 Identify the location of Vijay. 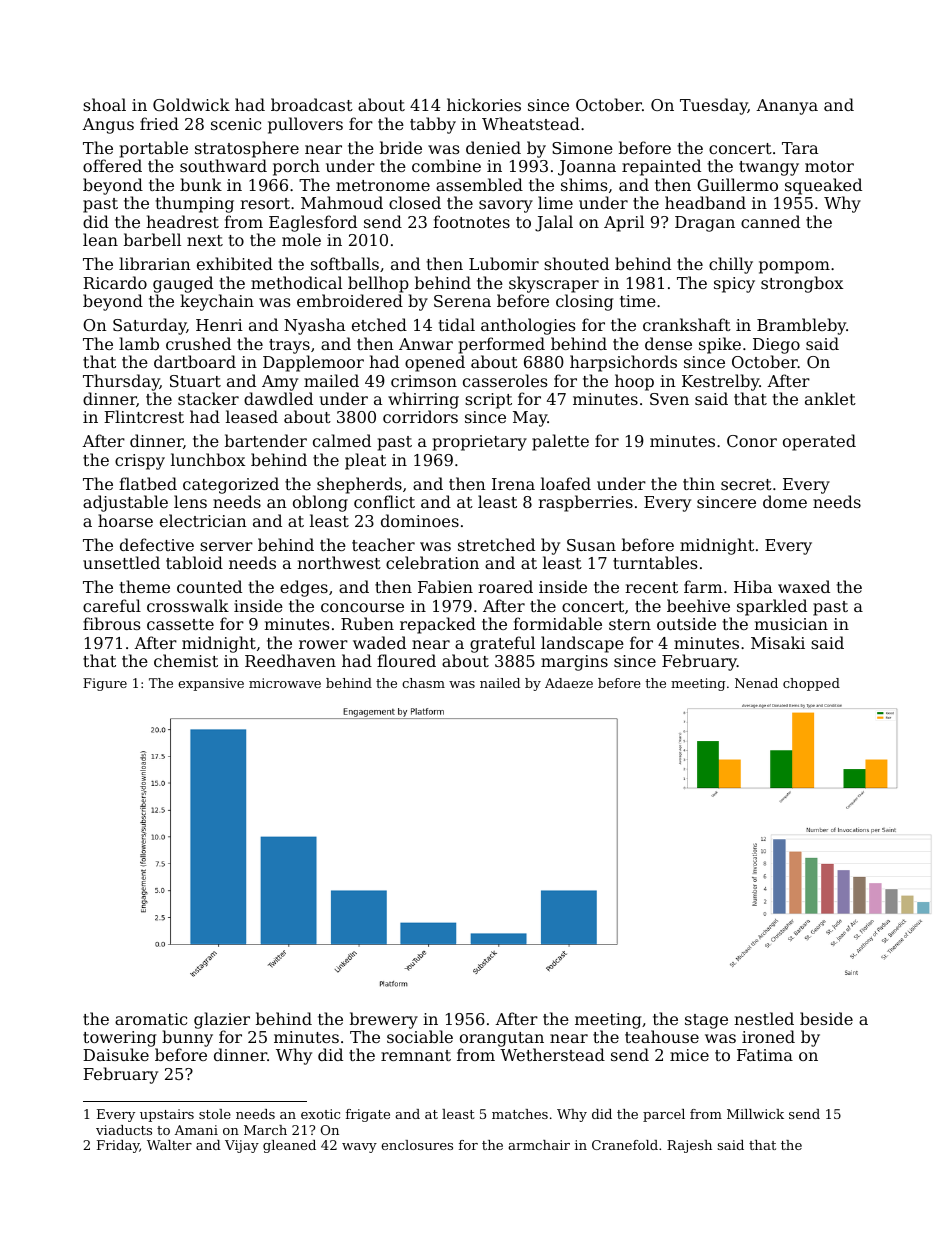
(242, 1146).
